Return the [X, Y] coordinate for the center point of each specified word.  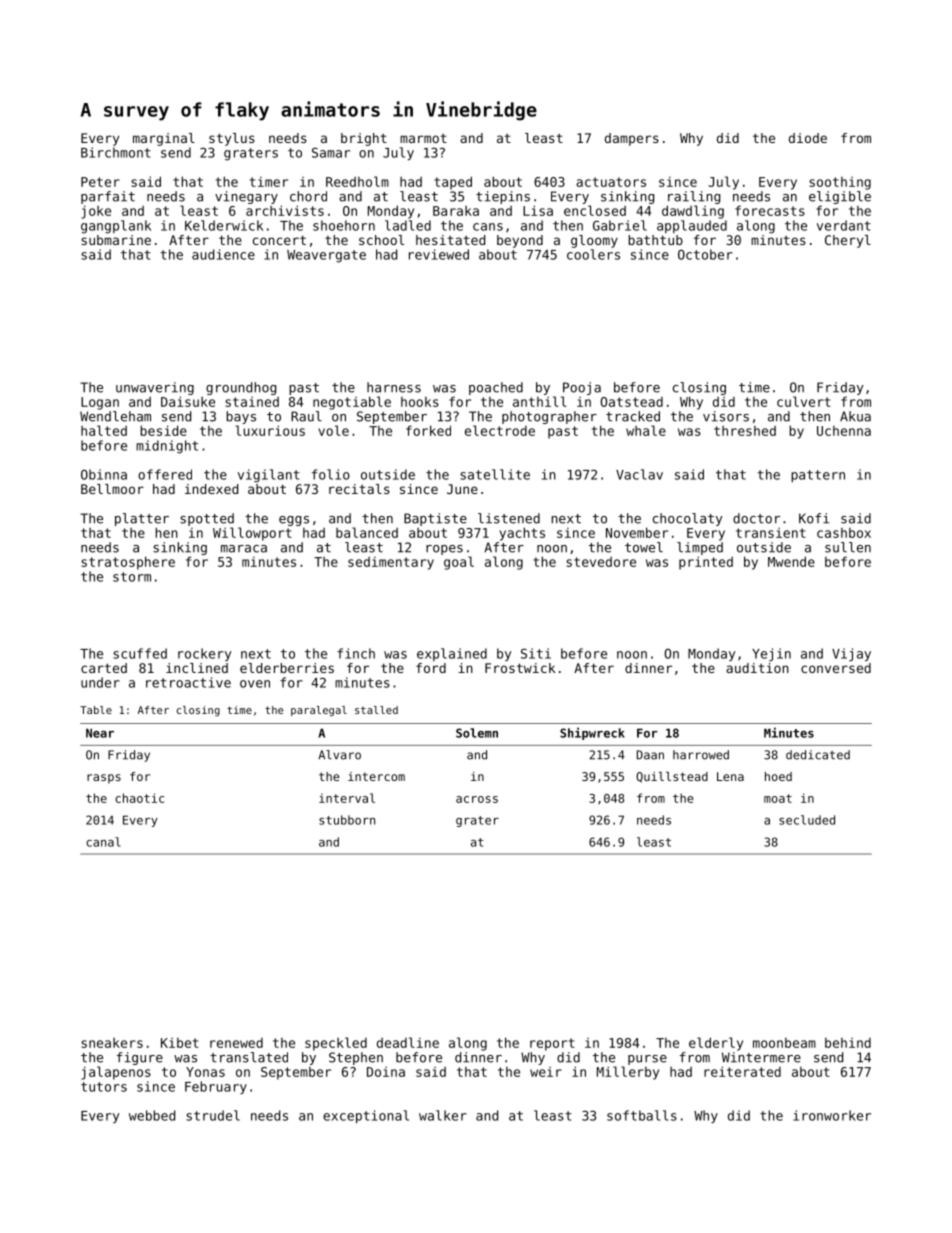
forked [428, 430]
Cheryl [848, 241]
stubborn [347, 820]
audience [223, 254]
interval [347, 798]
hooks [420, 402]
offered [165, 474]
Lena [730, 776]
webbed [152, 1115]
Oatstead [632, 402]
